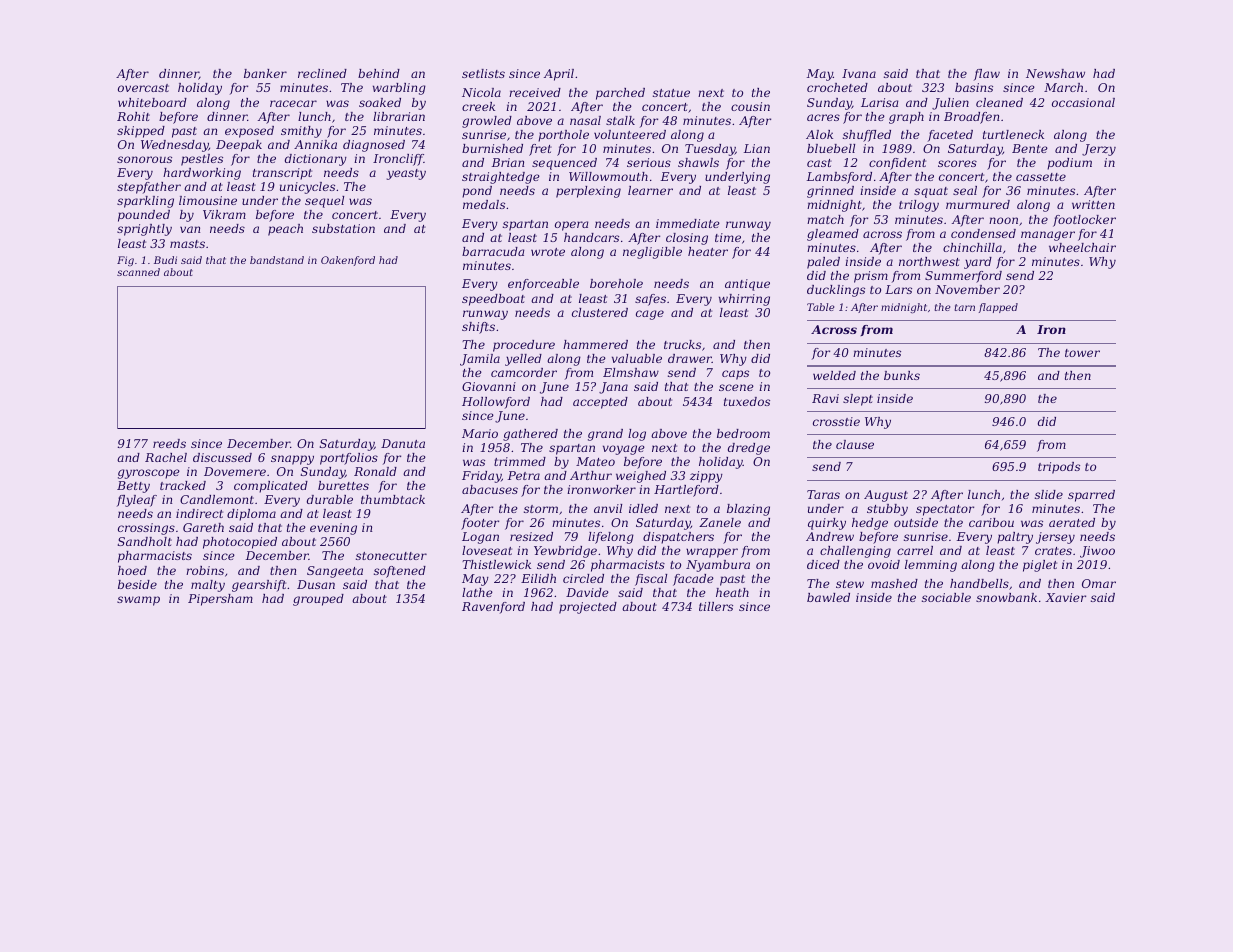  What do you see at coordinates (145, 541) in the image?
I see `Sandholt` at bounding box center [145, 541].
